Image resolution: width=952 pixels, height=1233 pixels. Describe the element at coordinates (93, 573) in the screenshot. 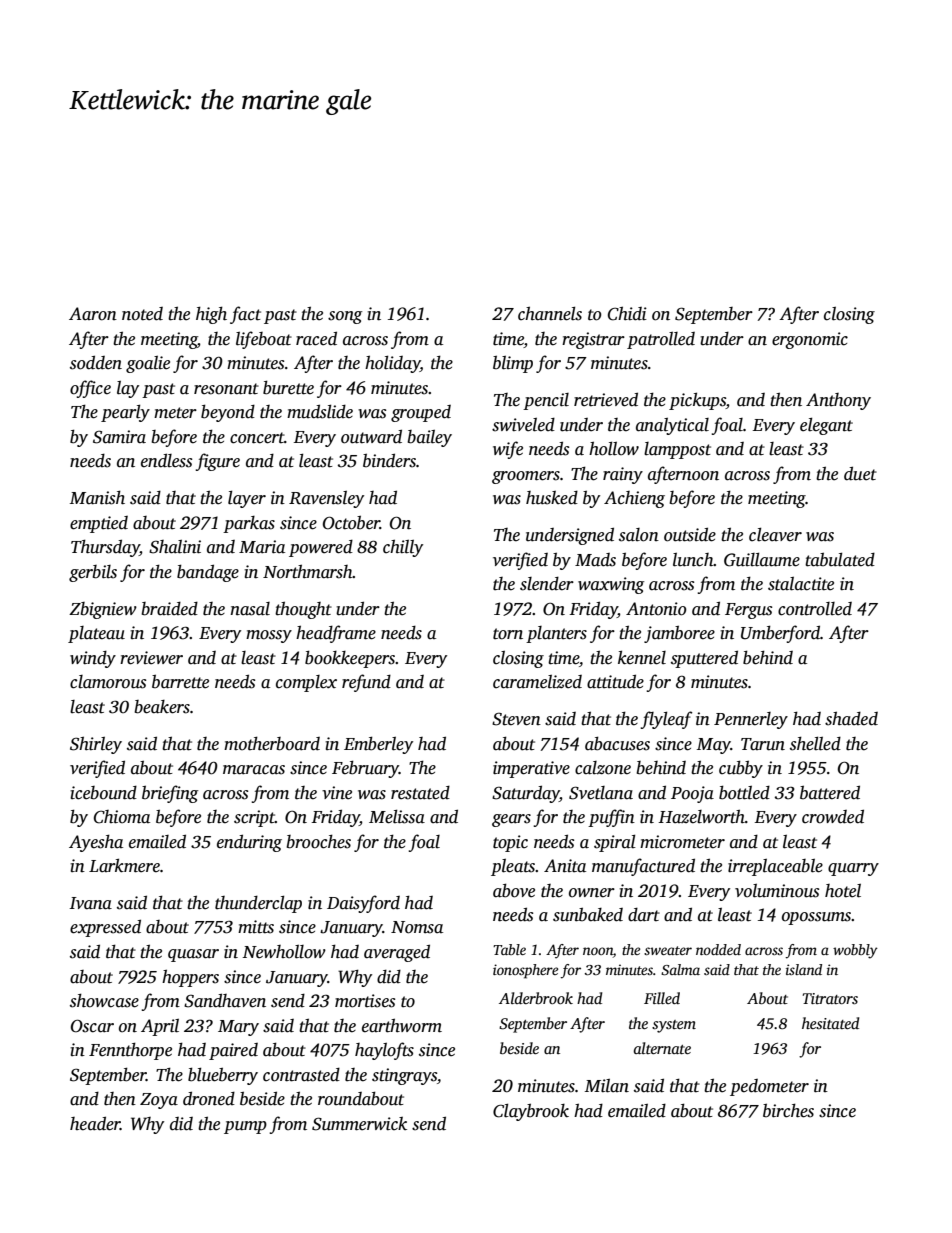

I see `gerbils` at that location.
